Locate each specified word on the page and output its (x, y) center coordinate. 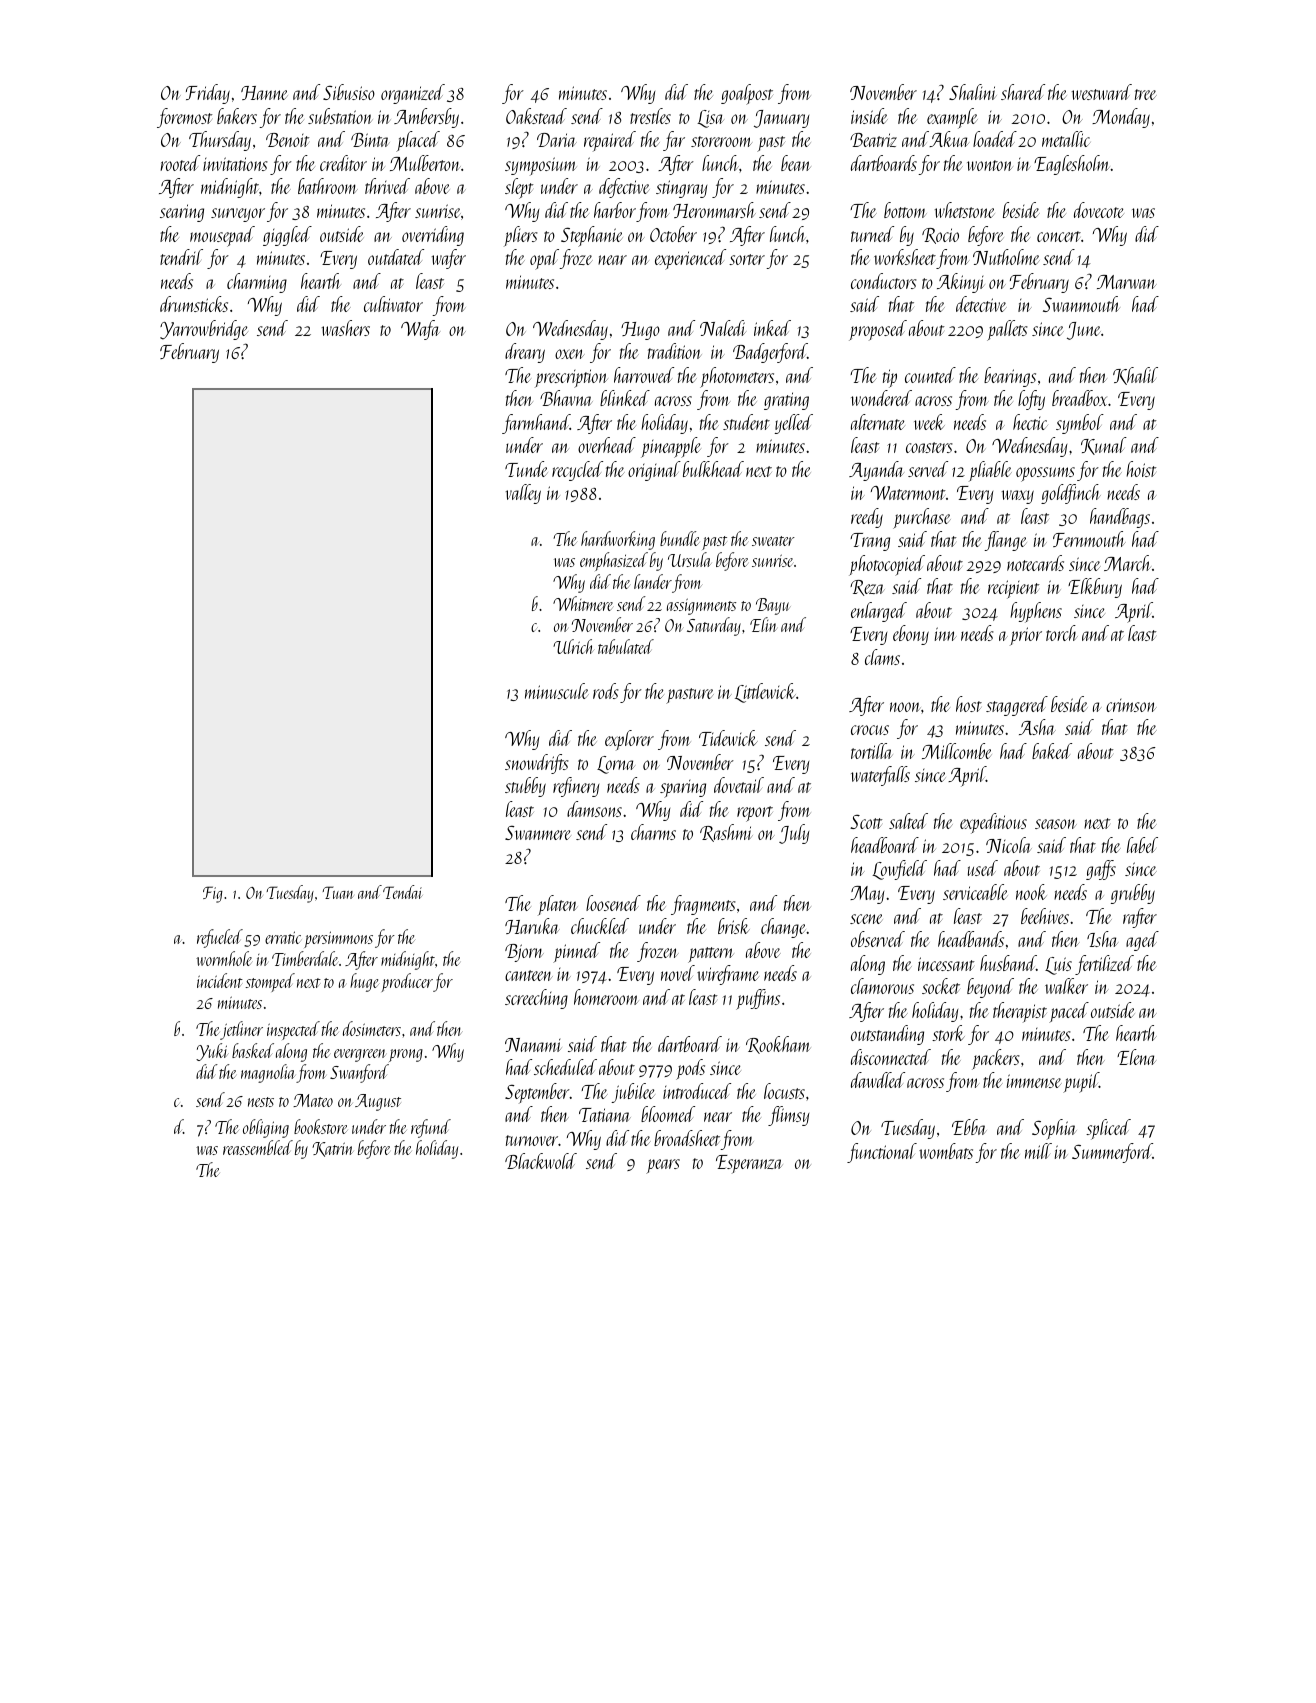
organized (413, 94)
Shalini (973, 92)
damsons (594, 809)
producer (407, 982)
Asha (1037, 727)
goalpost (747, 94)
